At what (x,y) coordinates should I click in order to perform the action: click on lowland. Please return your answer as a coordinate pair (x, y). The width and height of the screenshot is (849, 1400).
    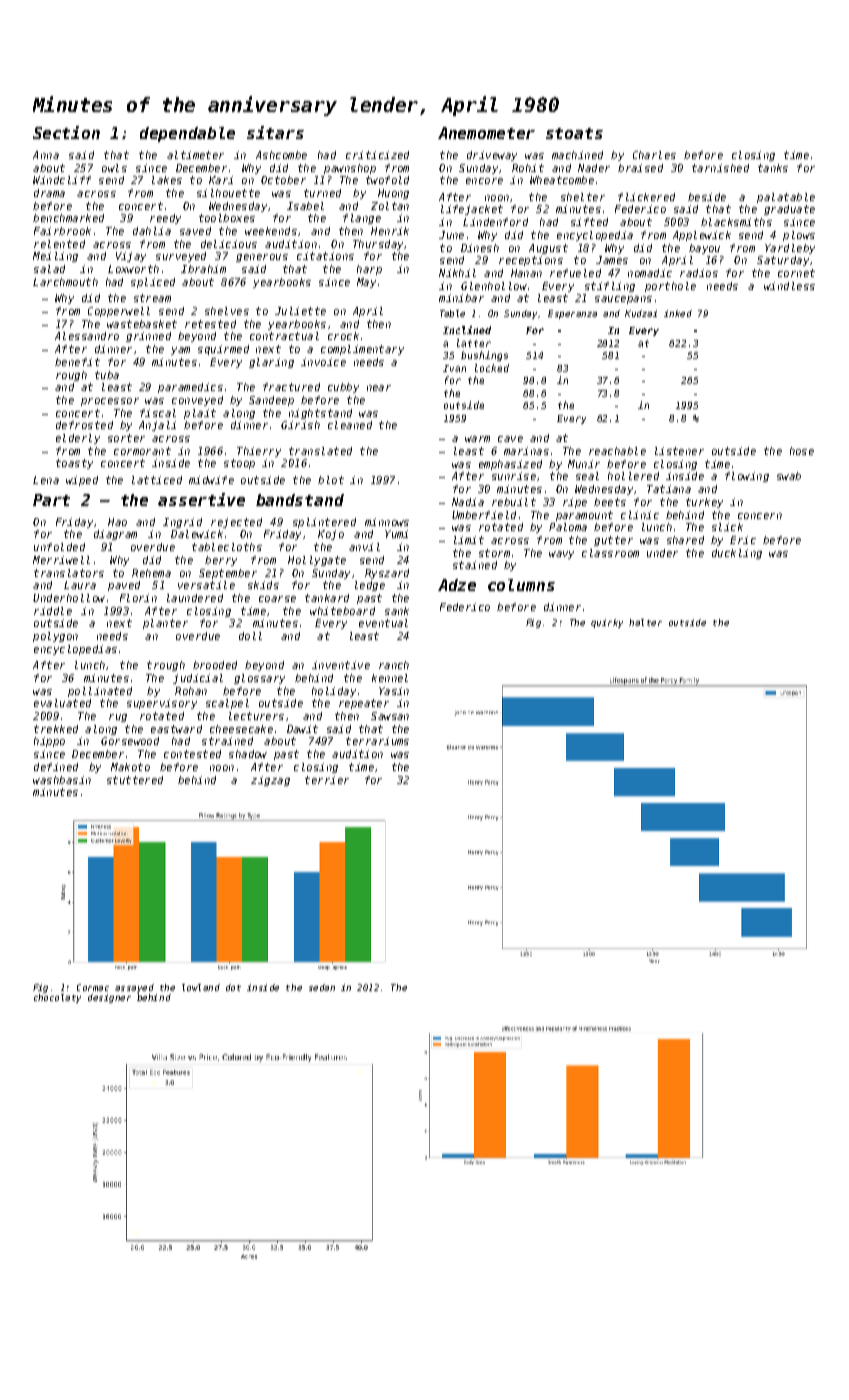
    Looking at the image, I should click on (201, 987).
